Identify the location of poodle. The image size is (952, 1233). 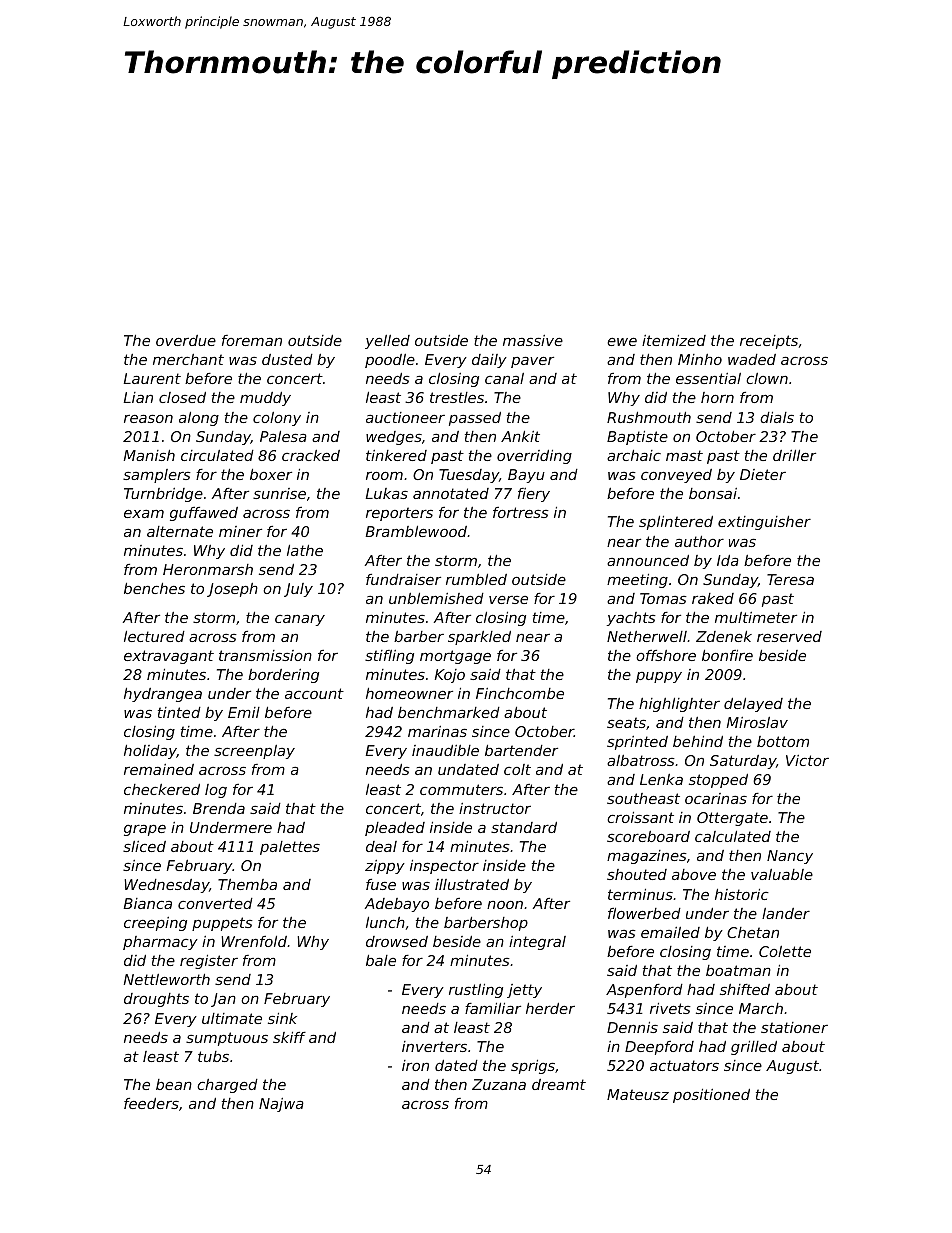
(390, 361).
